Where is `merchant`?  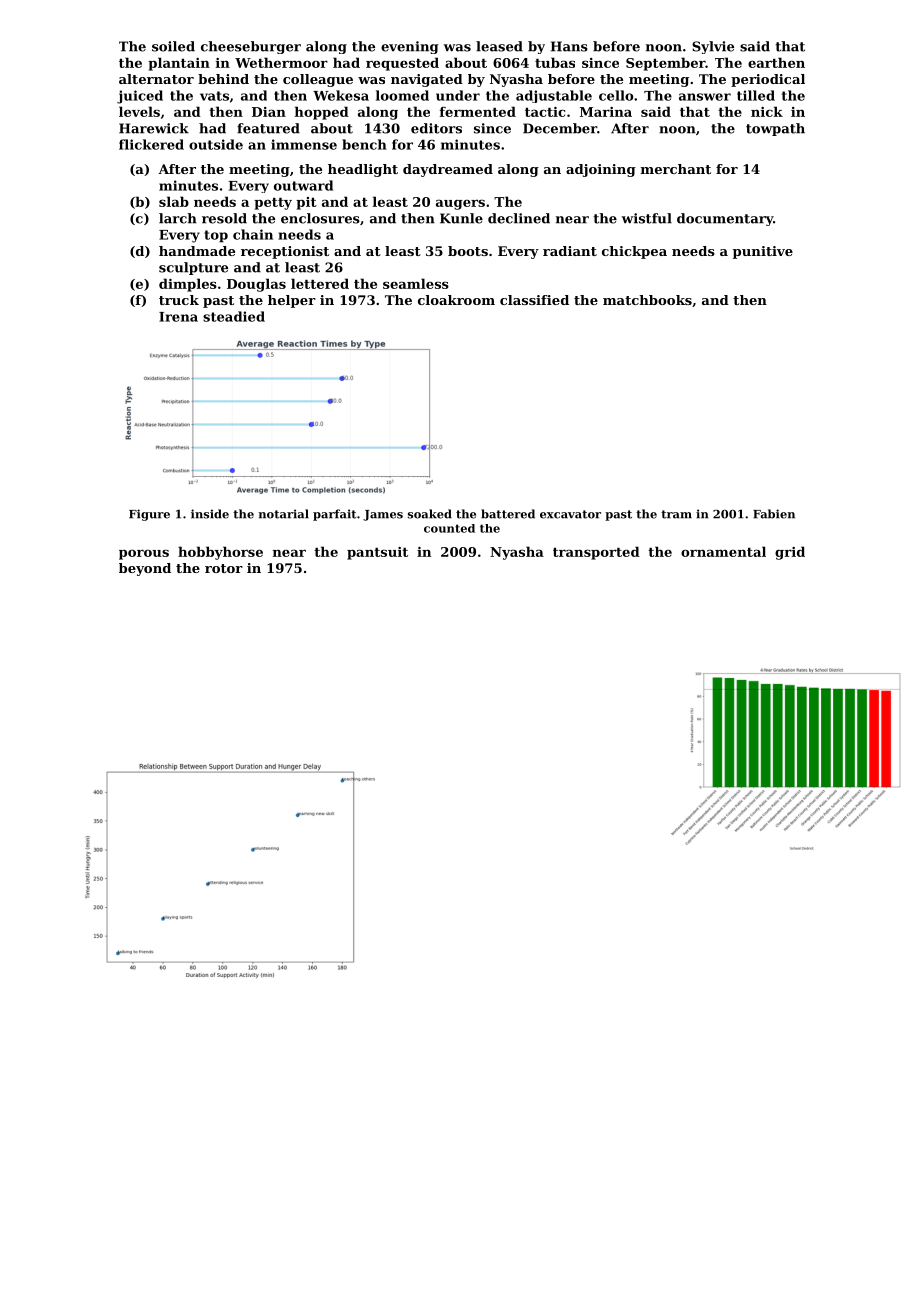
merchant is located at coordinates (676, 169).
